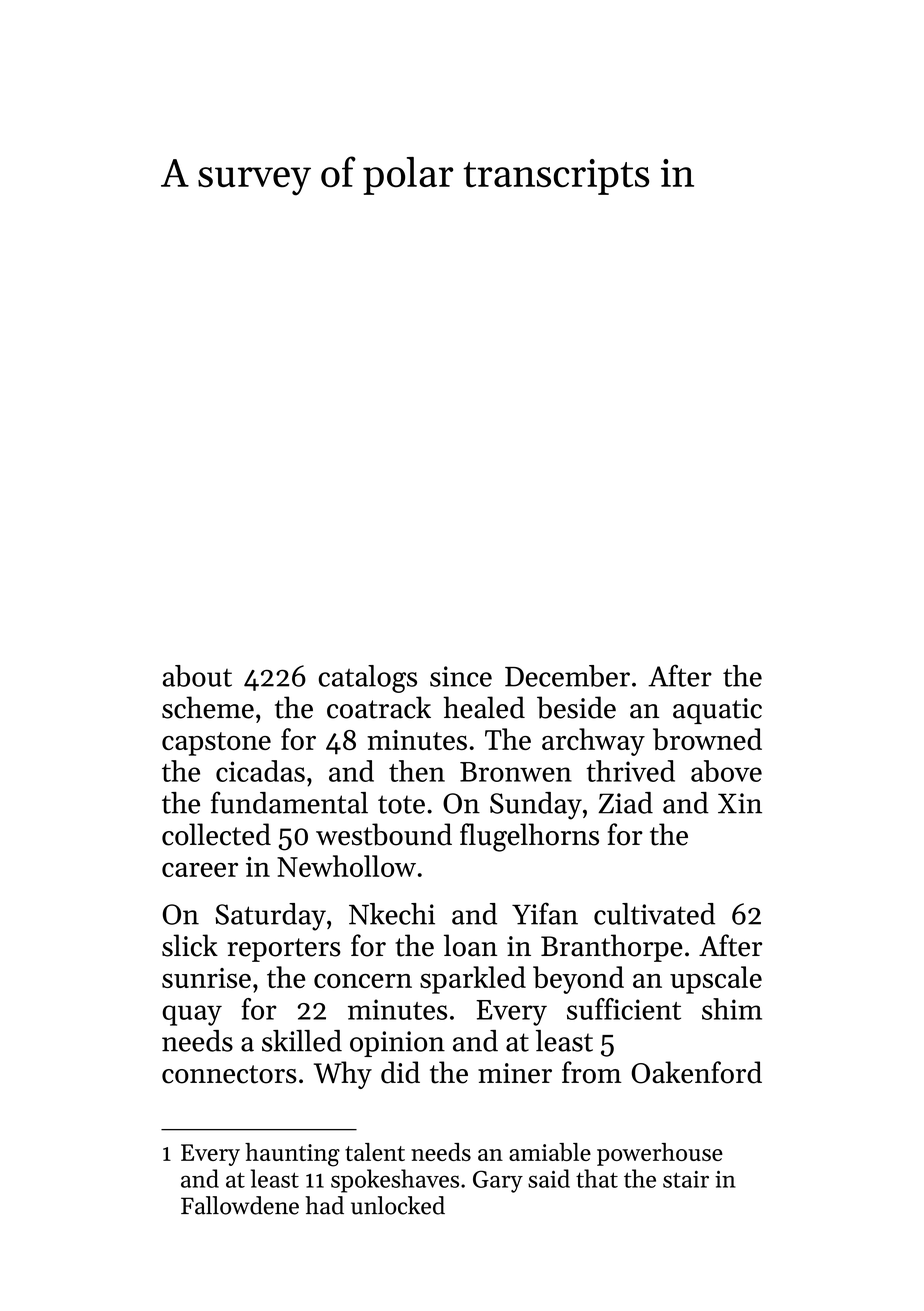 This screenshot has width=924, height=1311. I want to click on Fallowdene, so click(240, 1205).
